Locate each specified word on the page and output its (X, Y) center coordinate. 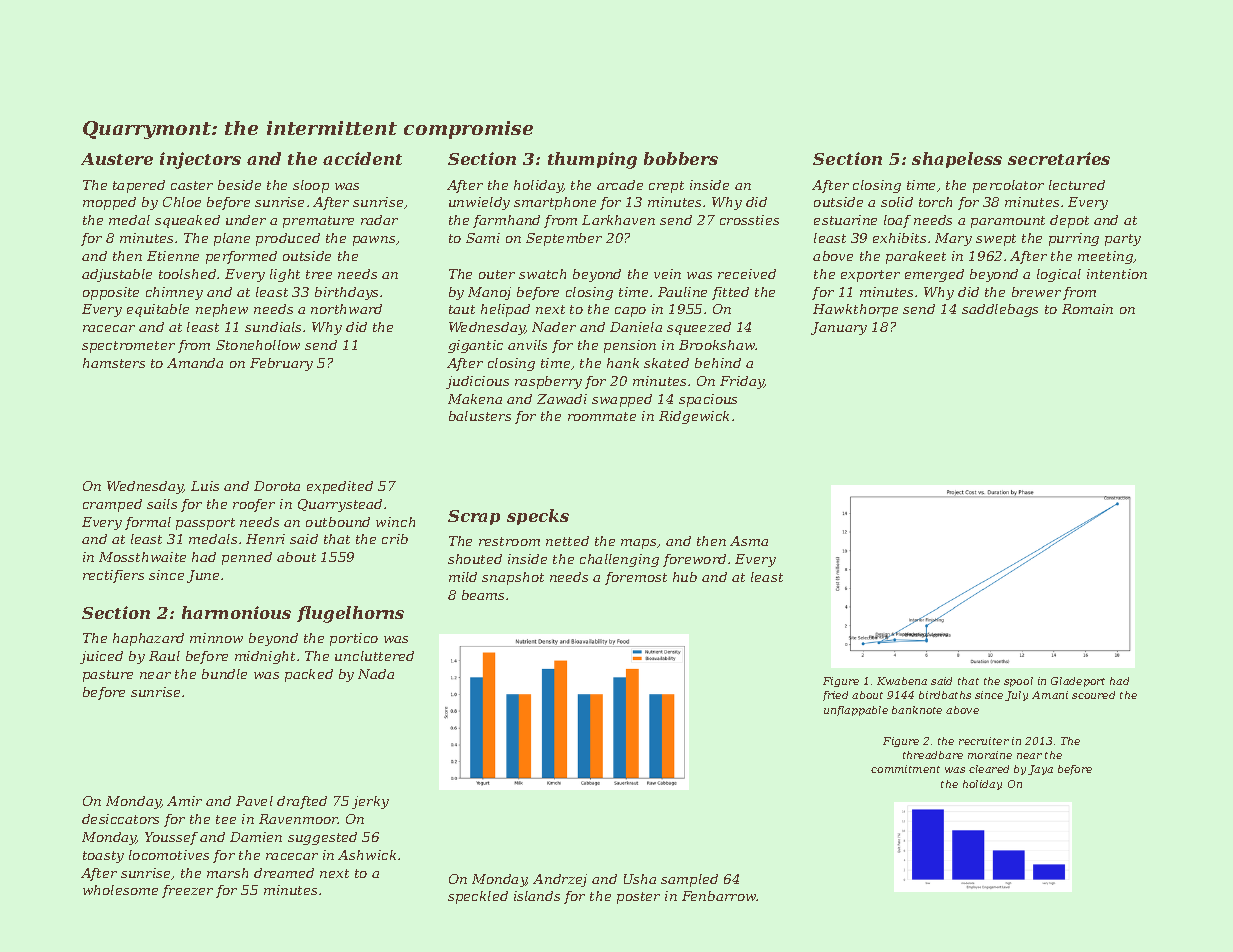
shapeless (957, 160)
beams (483, 595)
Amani (1050, 695)
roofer (254, 505)
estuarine (845, 220)
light (285, 275)
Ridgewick (694, 417)
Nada (376, 674)
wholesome (120, 890)
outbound (338, 522)
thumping (592, 160)
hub (685, 577)
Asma (749, 541)
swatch (542, 274)
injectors (200, 160)
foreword (694, 560)
